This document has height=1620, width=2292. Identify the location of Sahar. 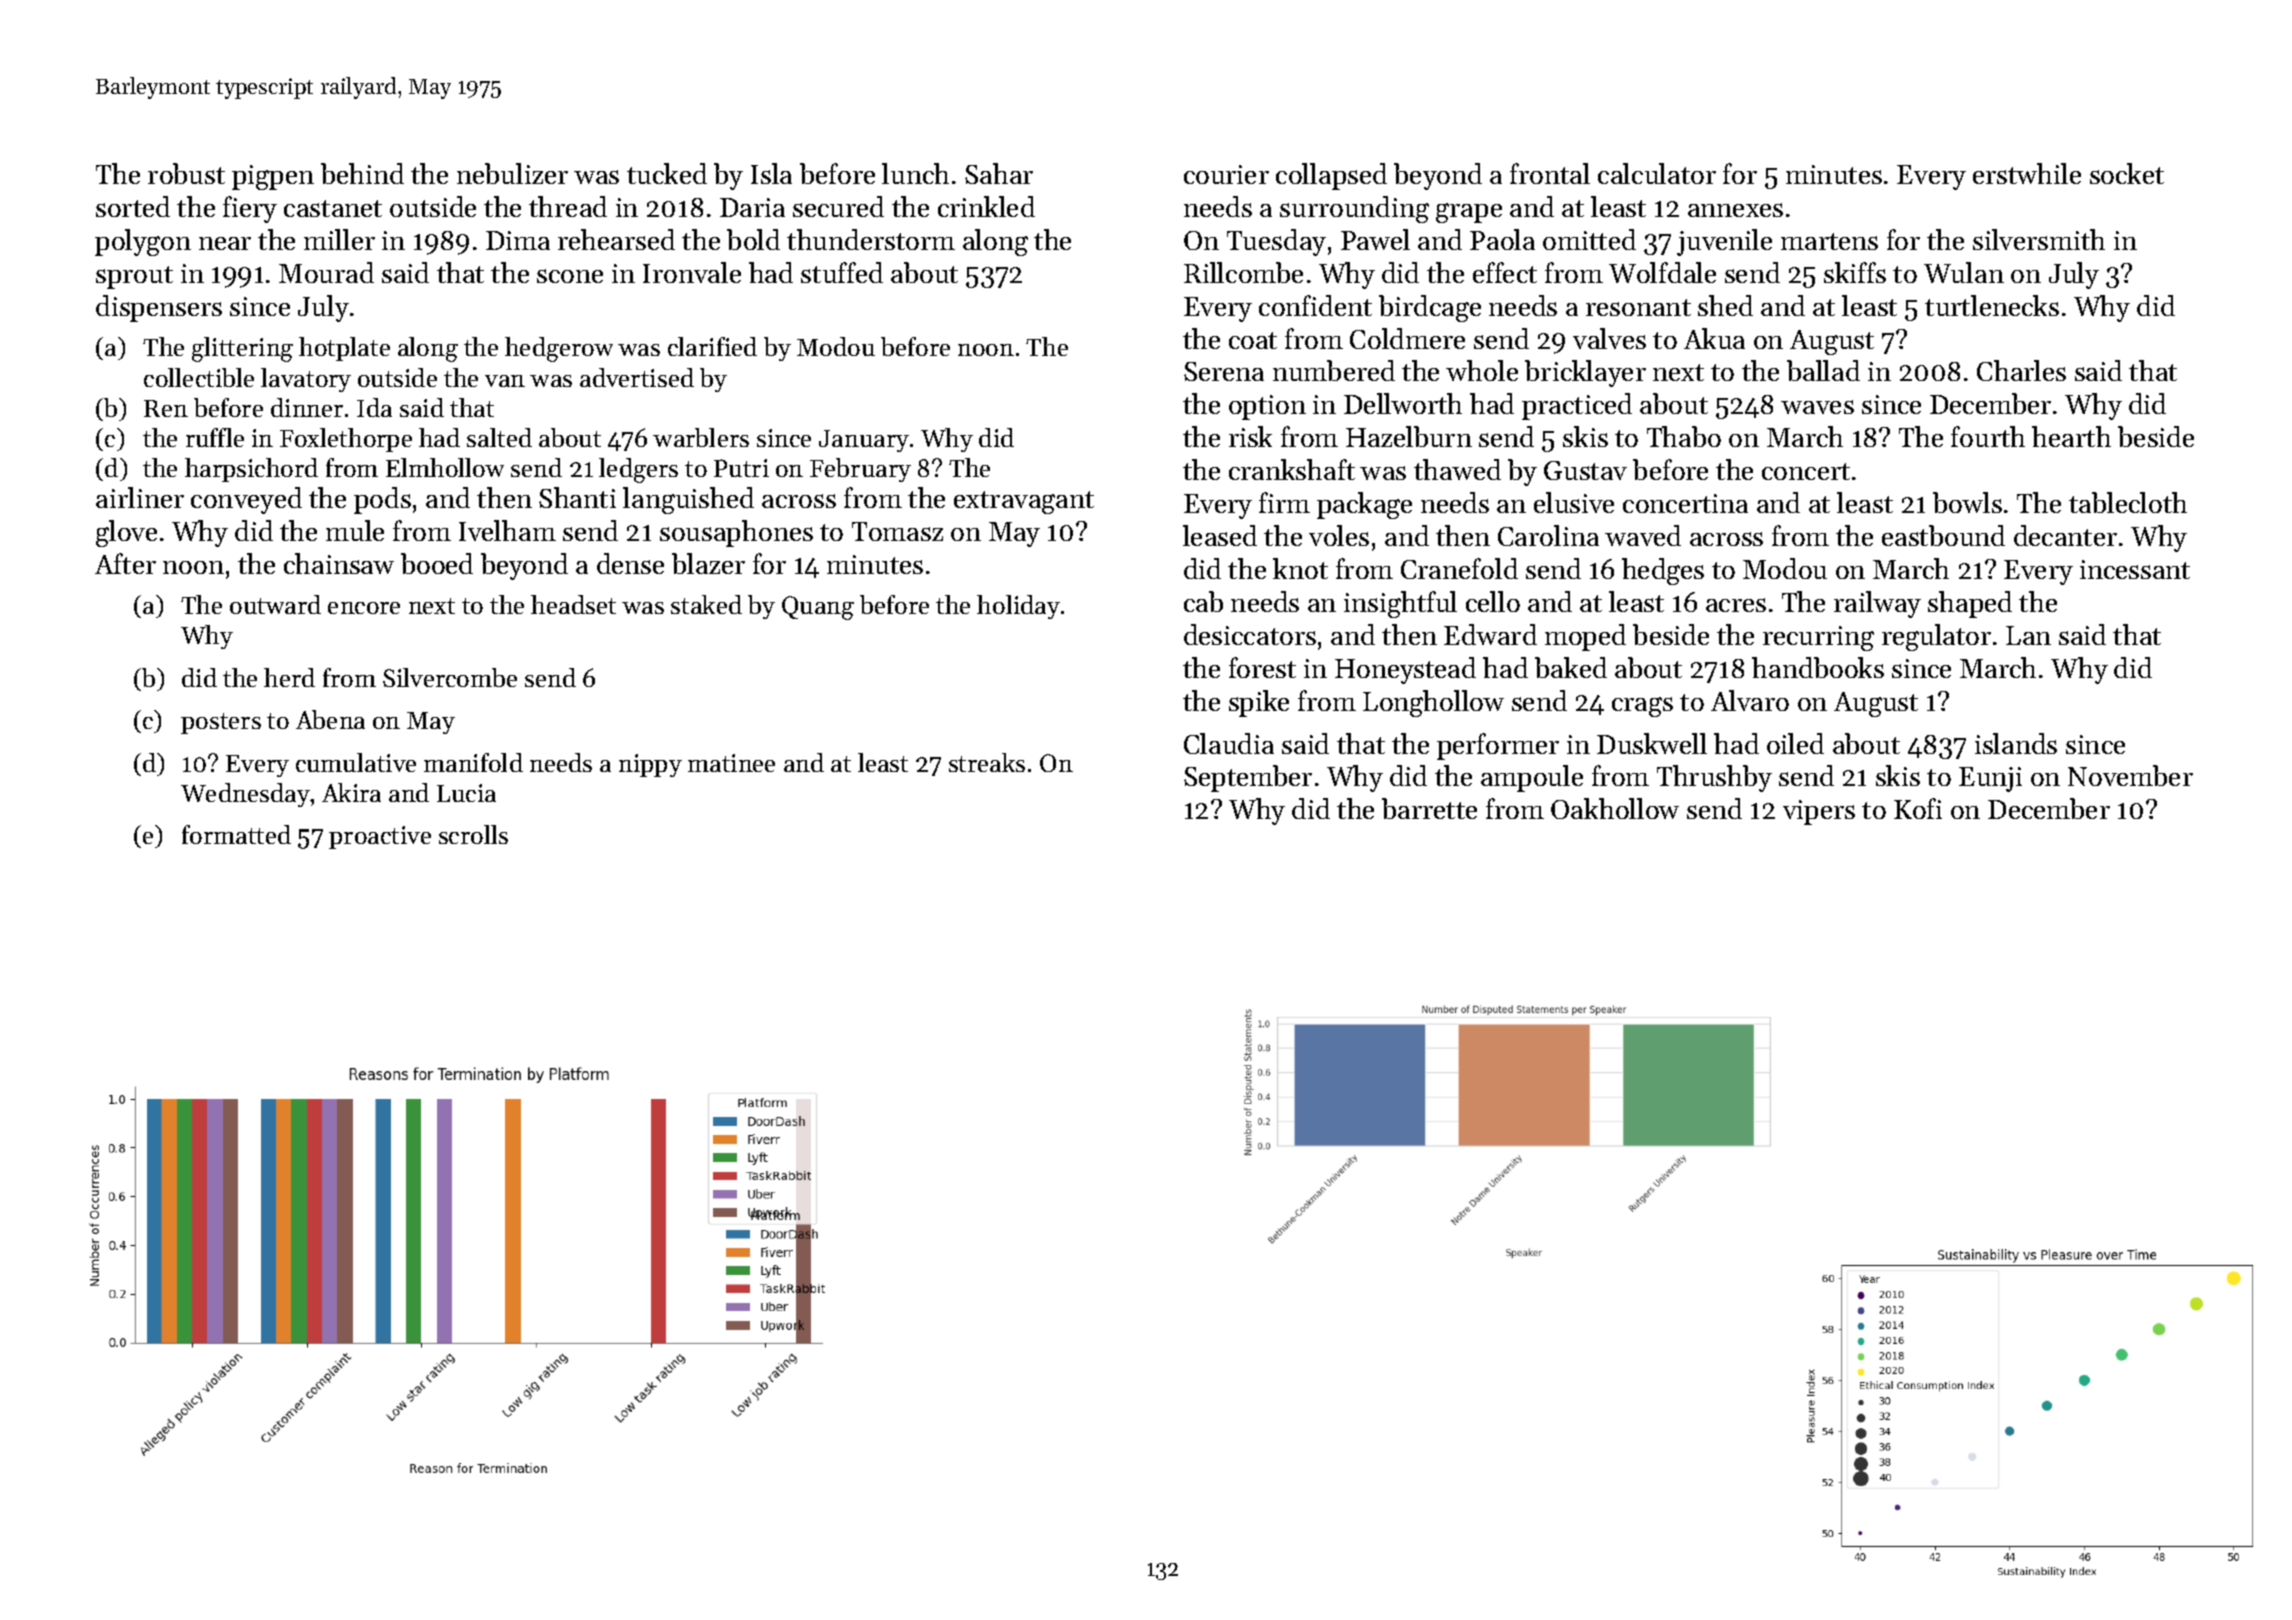
(999, 173).
